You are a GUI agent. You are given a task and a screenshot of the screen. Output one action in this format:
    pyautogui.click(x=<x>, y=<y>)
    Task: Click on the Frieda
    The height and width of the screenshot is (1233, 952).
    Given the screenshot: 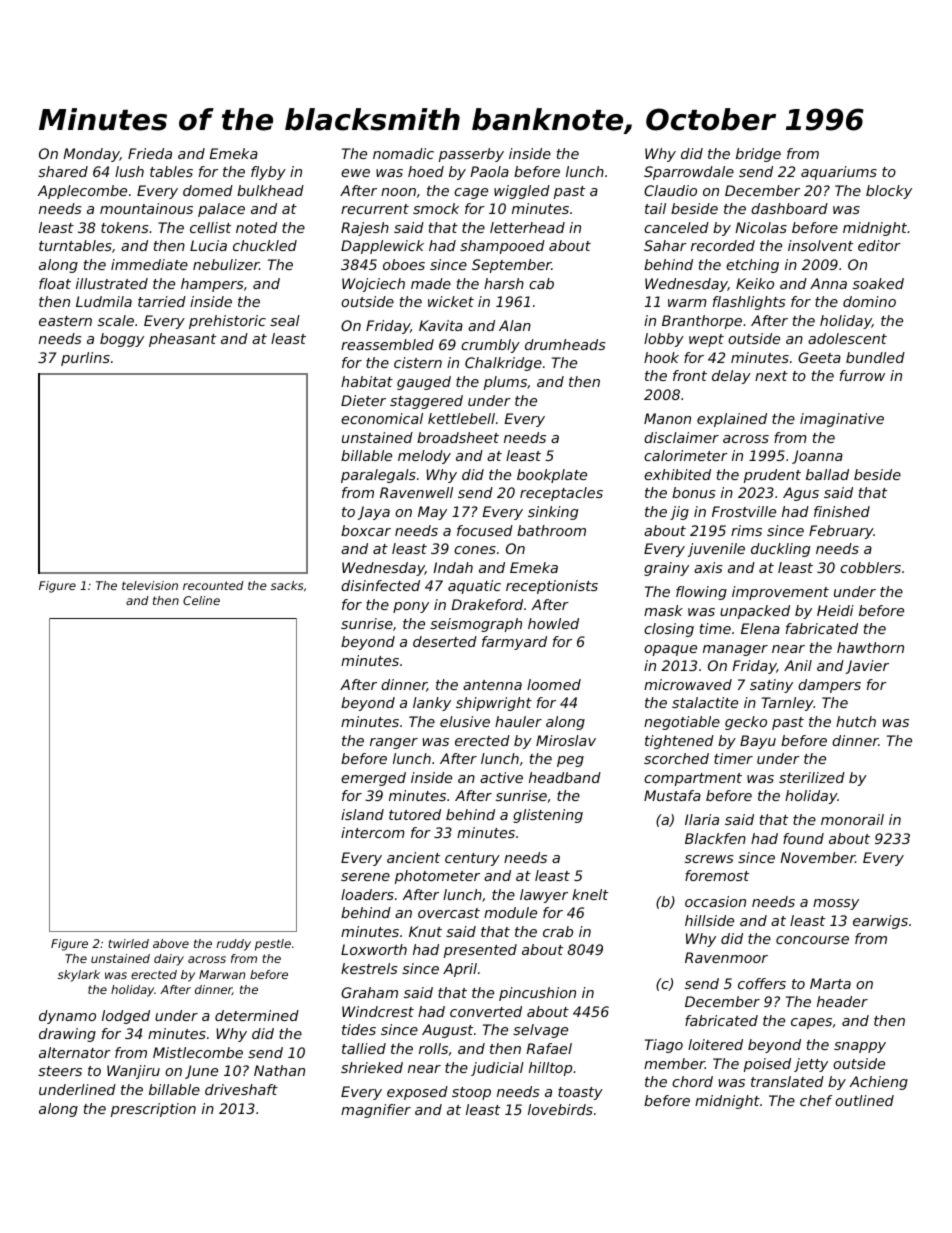 What is the action you would take?
    pyautogui.click(x=150, y=153)
